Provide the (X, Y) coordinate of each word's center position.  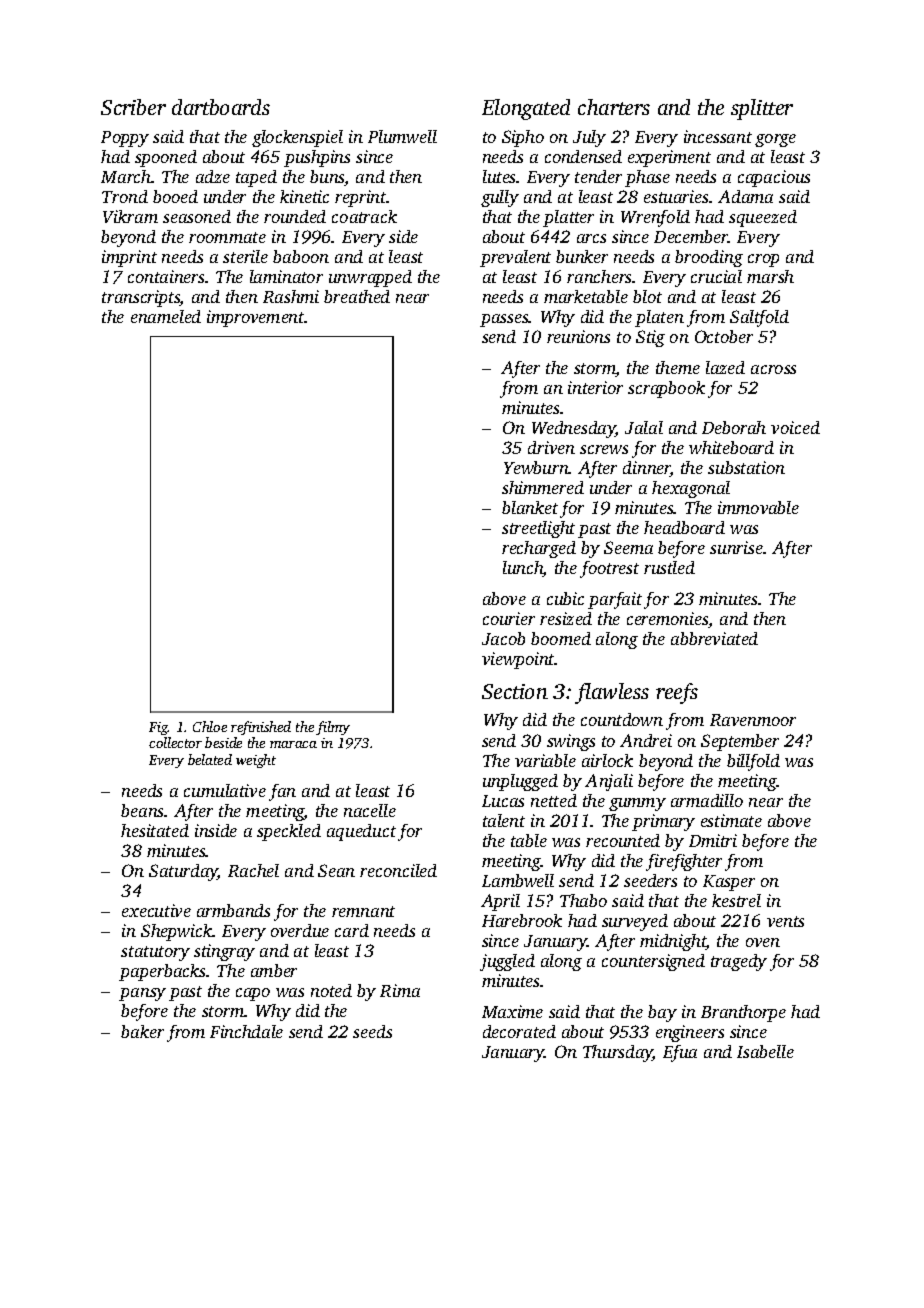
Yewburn (536, 467)
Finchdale (246, 1031)
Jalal (644, 427)
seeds (372, 1031)
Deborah (734, 427)
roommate (227, 237)
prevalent (515, 258)
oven (763, 942)
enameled (166, 316)
